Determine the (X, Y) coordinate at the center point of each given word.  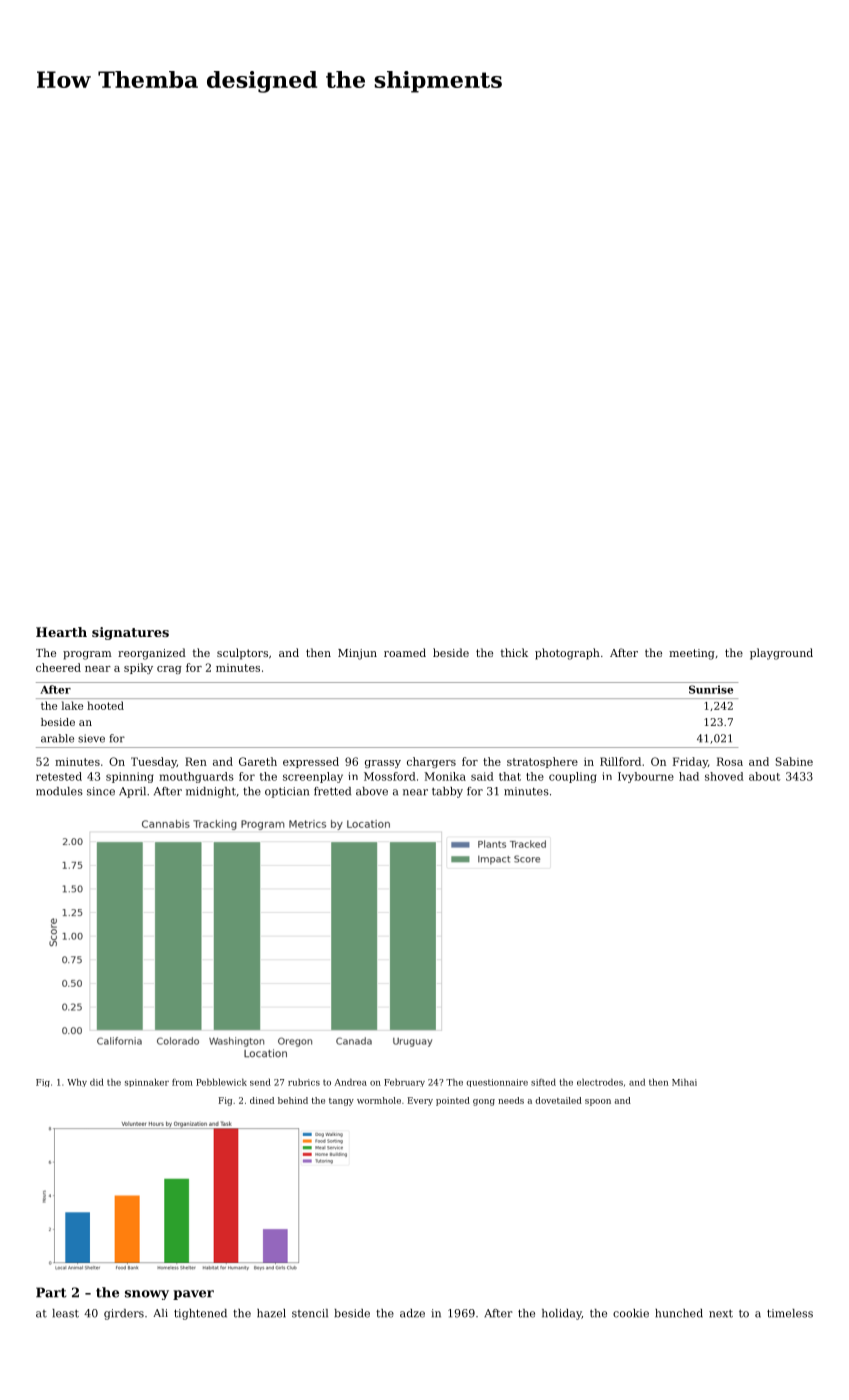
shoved (724, 776)
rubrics (304, 1082)
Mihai (684, 1082)
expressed (311, 762)
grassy (383, 764)
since (101, 791)
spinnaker (147, 1083)
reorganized (152, 654)
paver (193, 1295)
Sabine (794, 761)
